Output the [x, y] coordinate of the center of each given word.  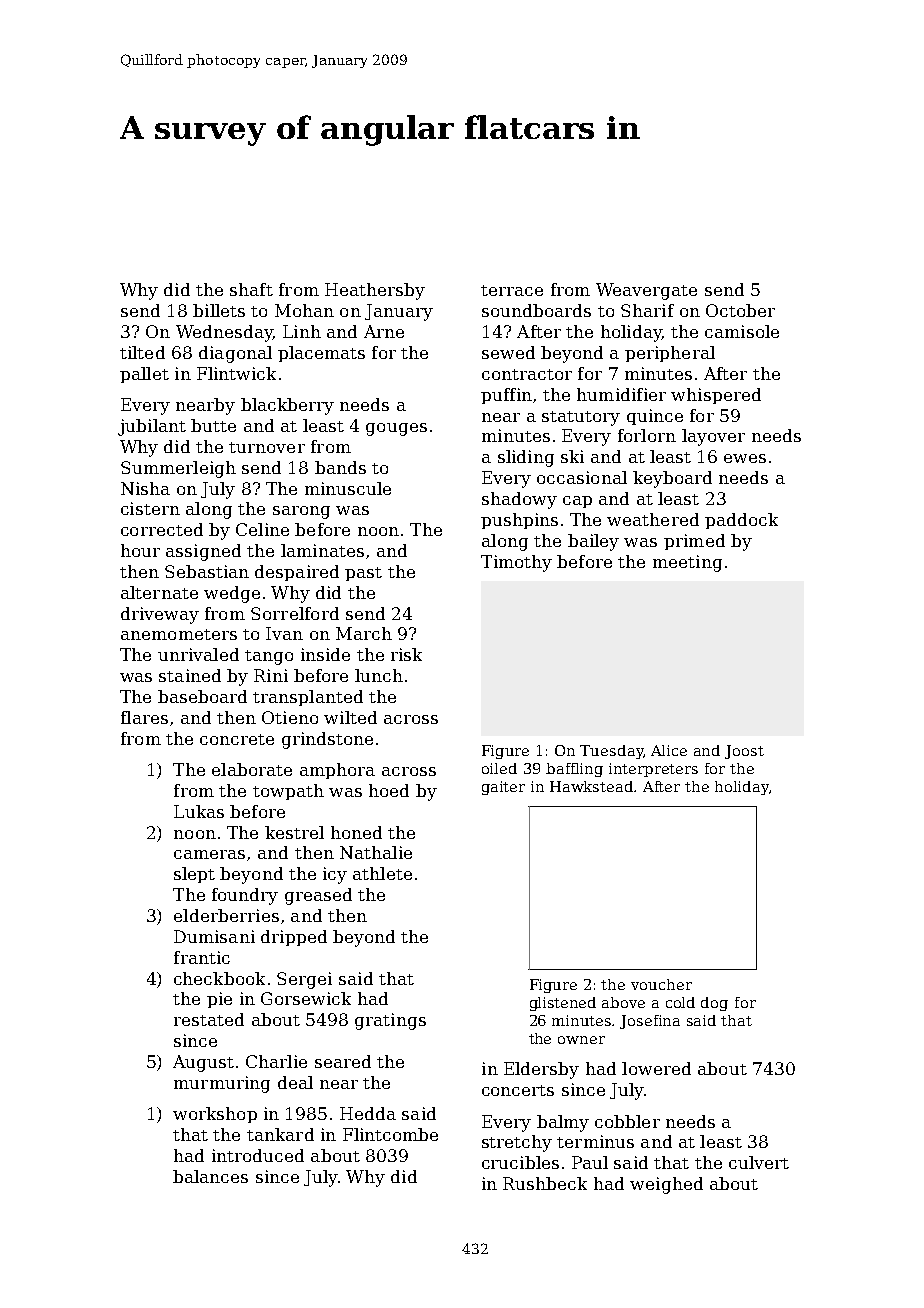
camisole [742, 331]
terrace [512, 290]
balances [210, 1176]
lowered [656, 1068]
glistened [563, 1004]
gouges [396, 429]
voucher [661, 984]
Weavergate [646, 291]
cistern [150, 508]
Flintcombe [390, 1134]
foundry [245, 896]
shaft [251, 289]
